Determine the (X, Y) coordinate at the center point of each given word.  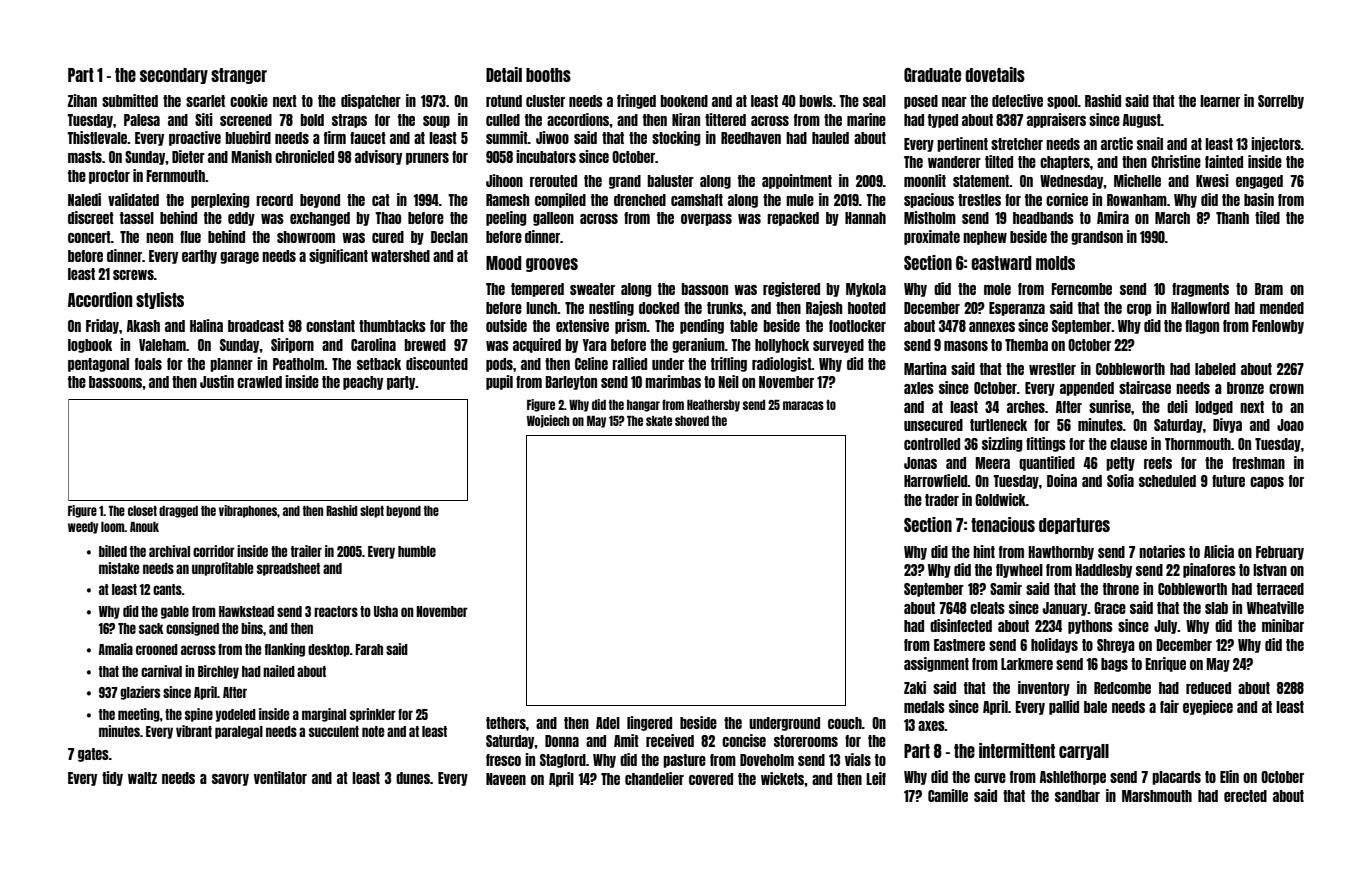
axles (919, 388)
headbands (1043, 218)
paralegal (239, 732)
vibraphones (248, 511)
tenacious (1003, 524)
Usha (386, 611)
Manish (251, 156)
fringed (636, 101)
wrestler (1052, 369)
